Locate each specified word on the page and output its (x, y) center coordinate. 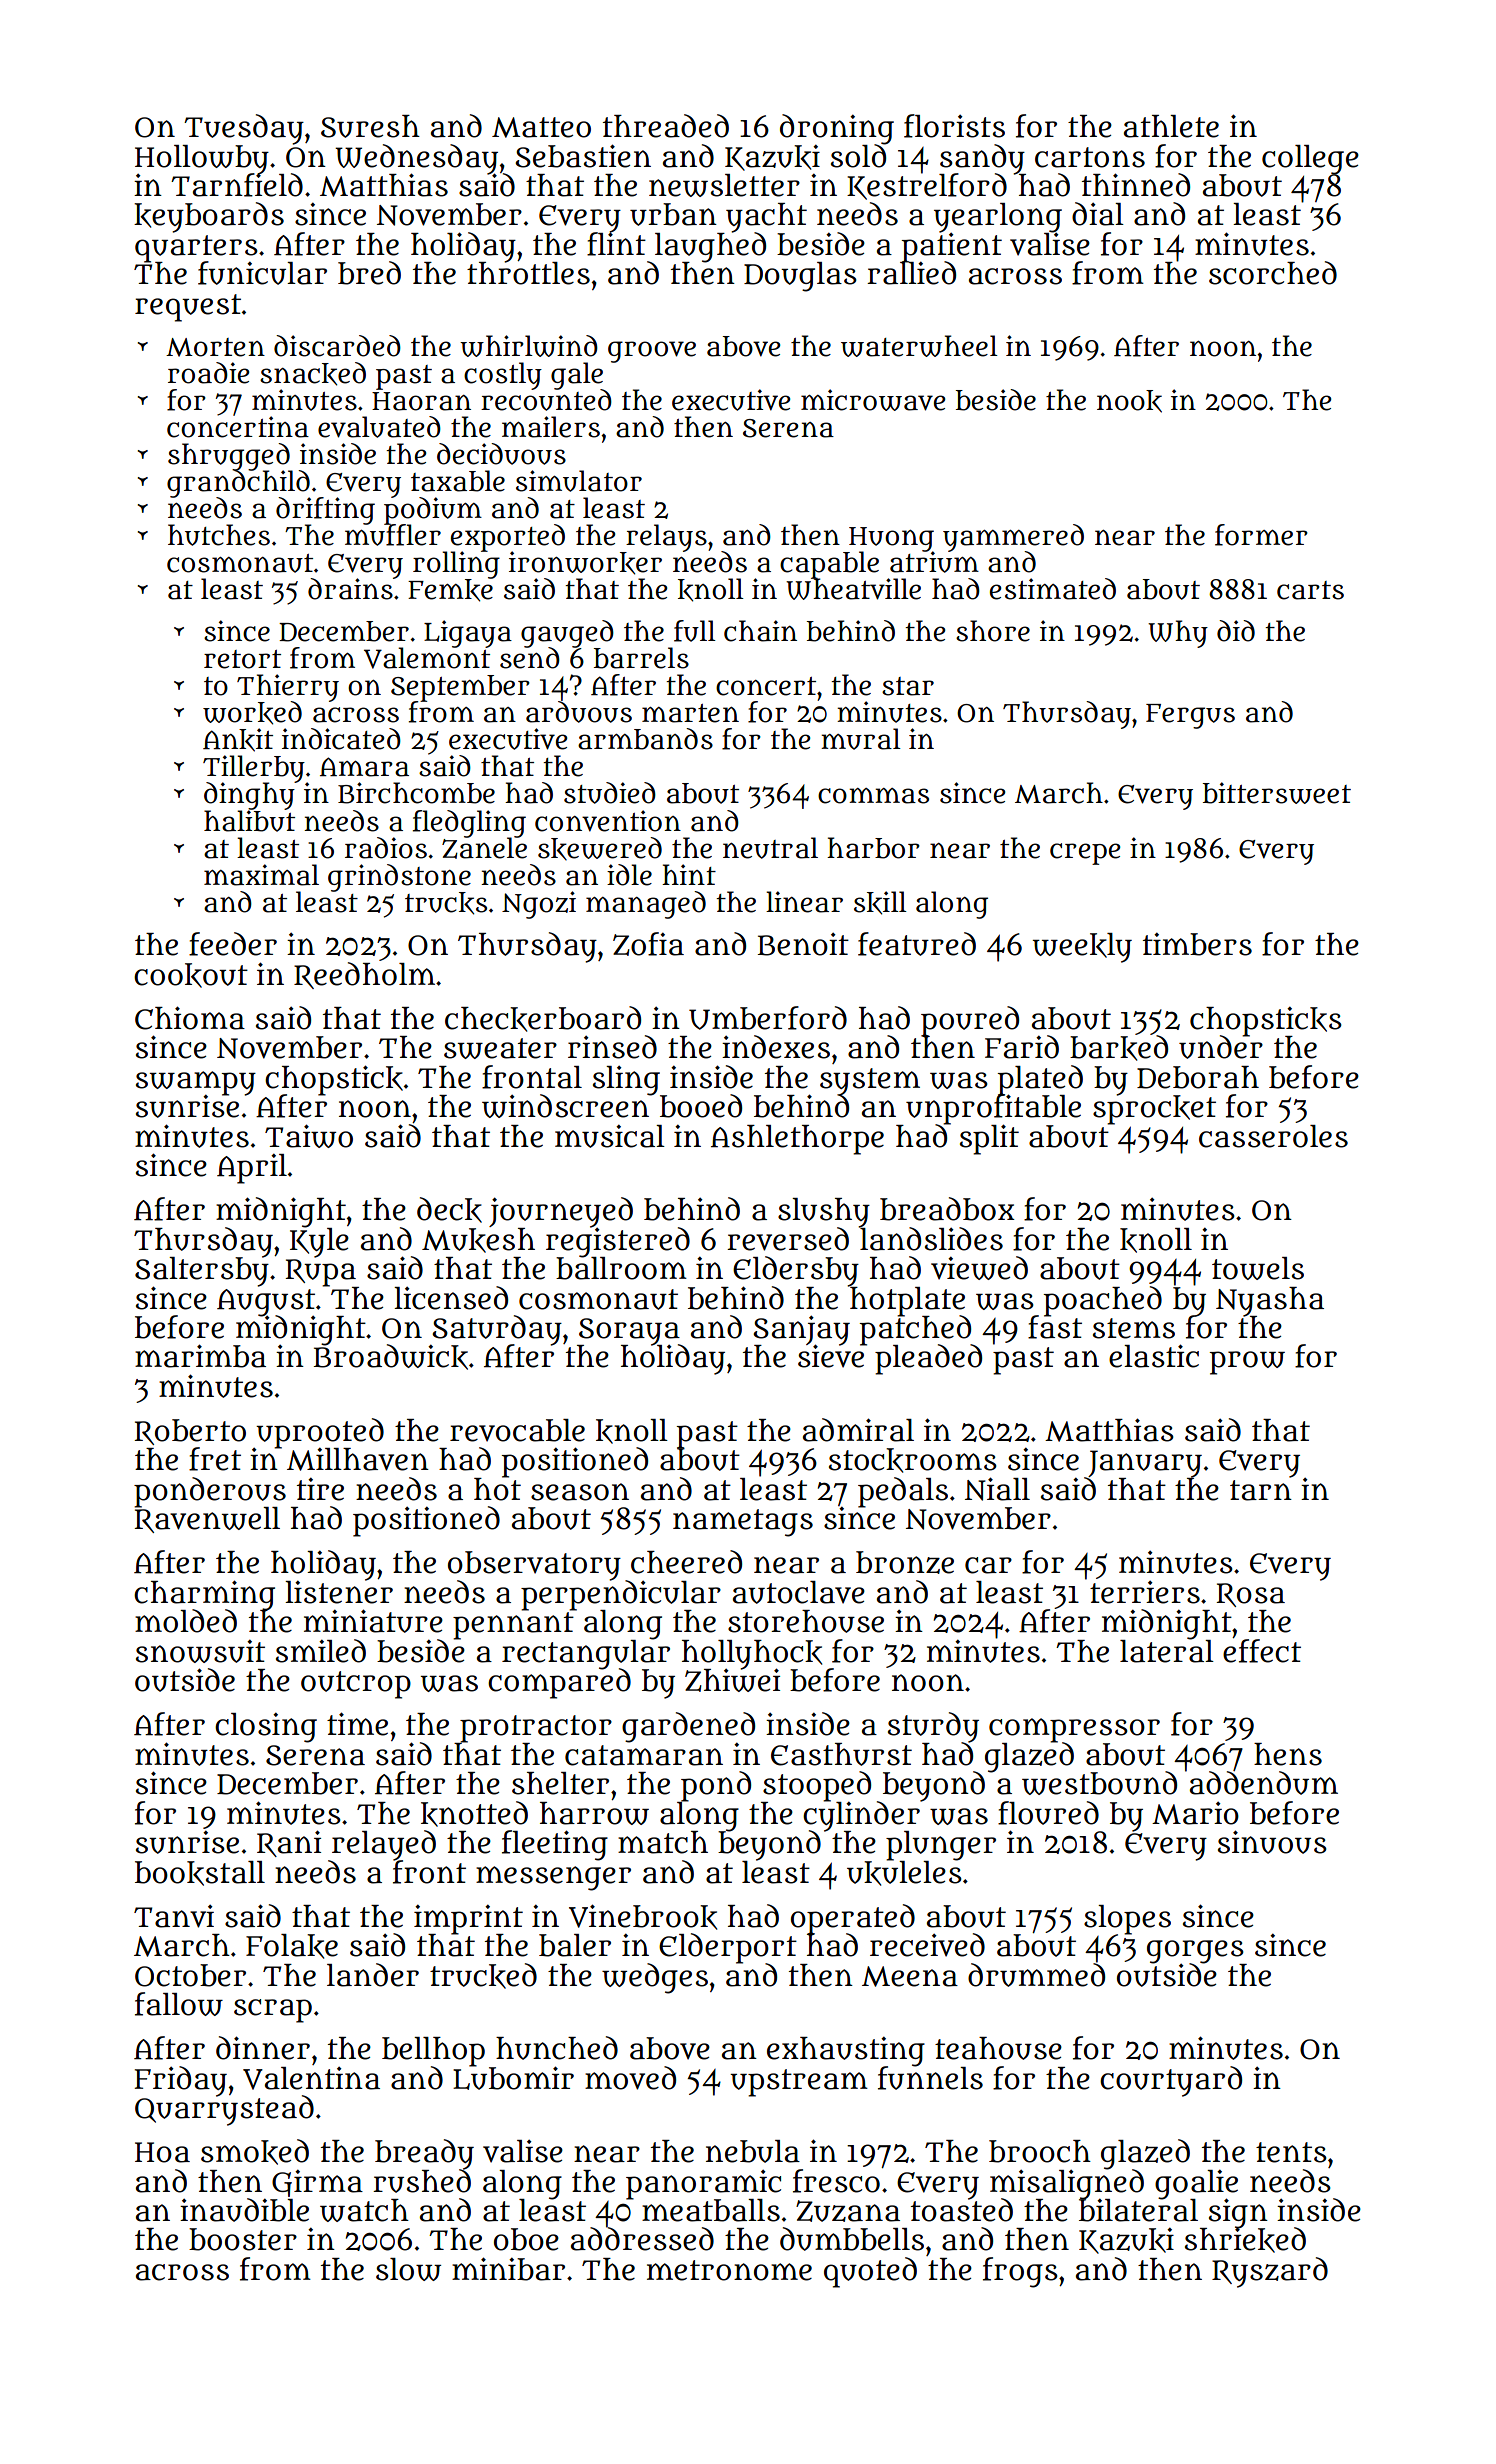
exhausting (846, 2051)
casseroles (1273, 1136)
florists (954, 126)
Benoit (803, 944)
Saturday (497, 1330)
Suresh (370, 126)
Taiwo (309, 1136)
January (1145, 1463)
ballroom (621, 1268)
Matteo (541, 127)
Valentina (311, 2078)
